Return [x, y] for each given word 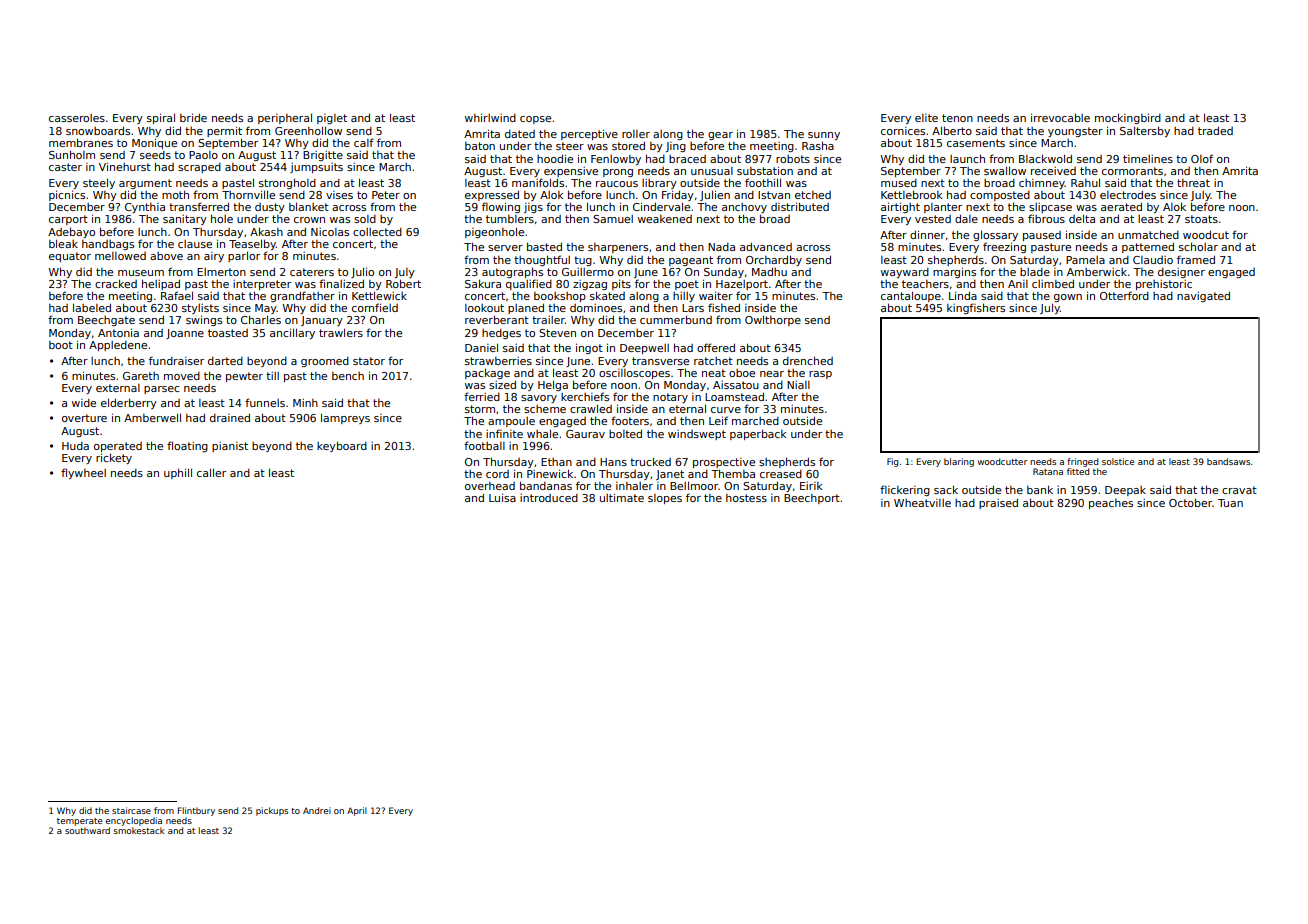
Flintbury [196, 811]
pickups [272, 811]
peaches [1111, 504]
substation [765, 170]
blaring [959, 462]
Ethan [556, 462]
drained [230, 417]
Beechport [812, 499]
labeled [92, 307]
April [357, 811]
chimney [1042, 184]
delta [1082, 218]
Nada [721, 247]
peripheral [285, 118]
